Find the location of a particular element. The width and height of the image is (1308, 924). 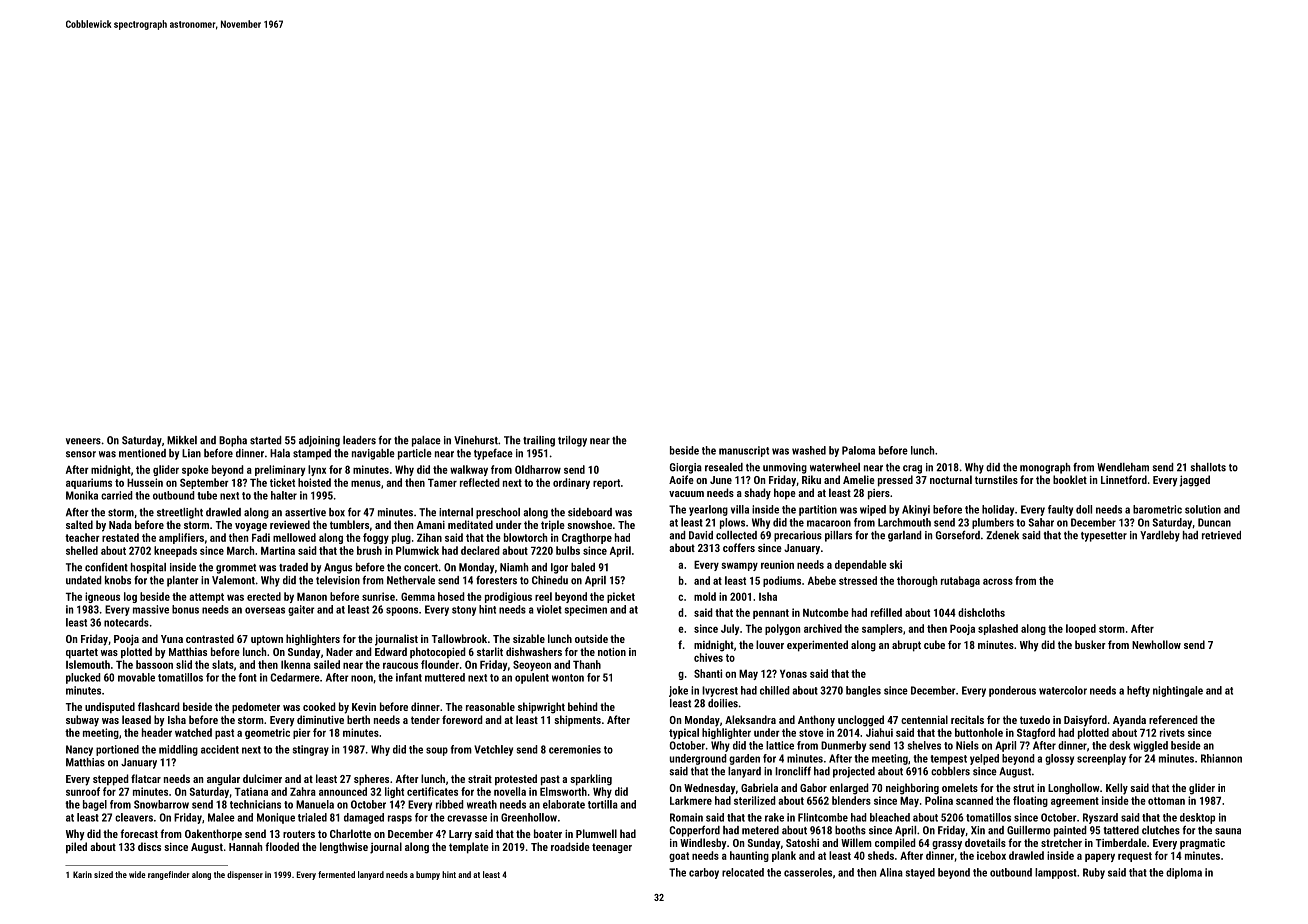

veneers is located at coordinates (83, 441).
